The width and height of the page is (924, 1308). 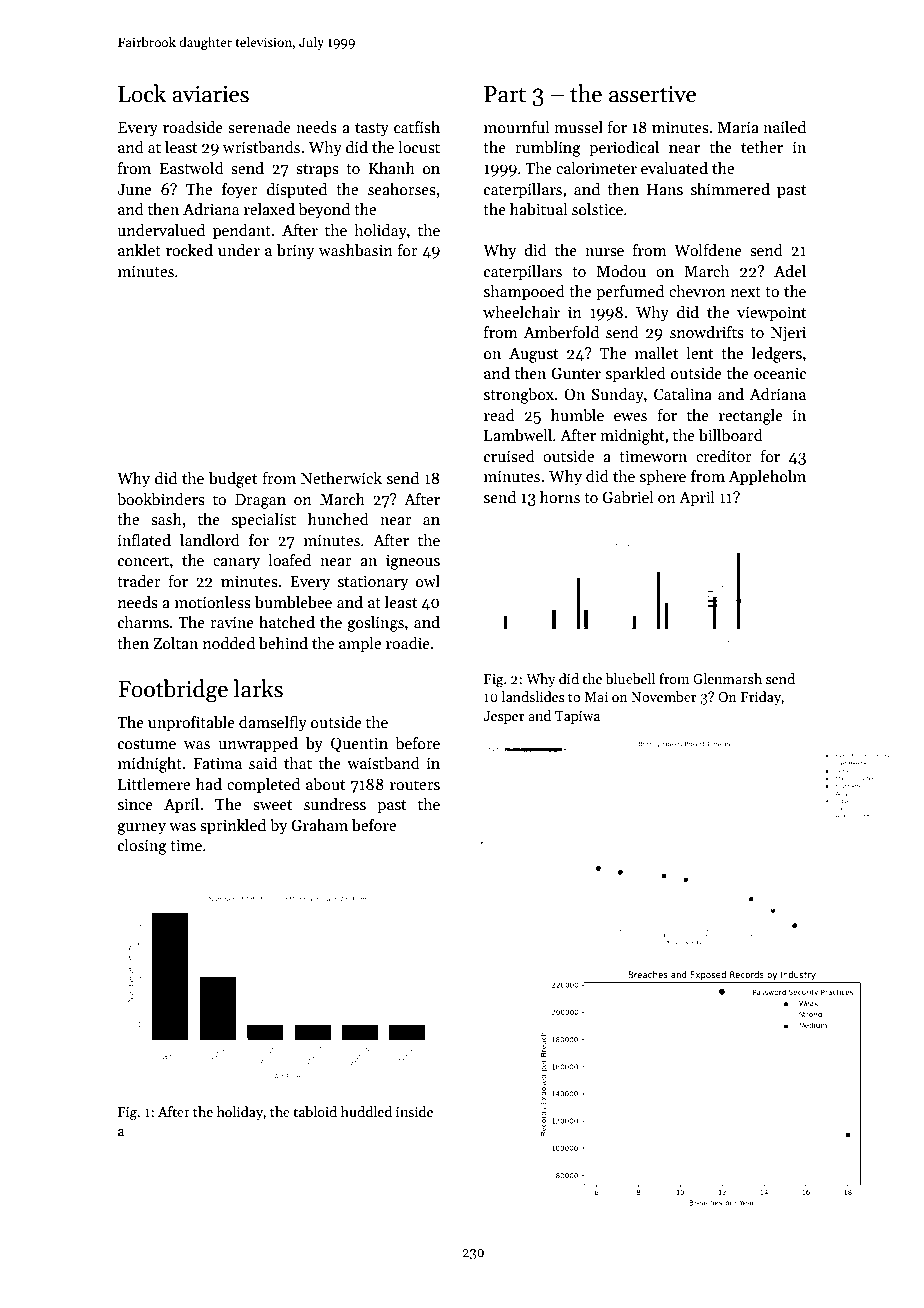 I want to click on Glenmarsh, so click(x=727, y=678).
